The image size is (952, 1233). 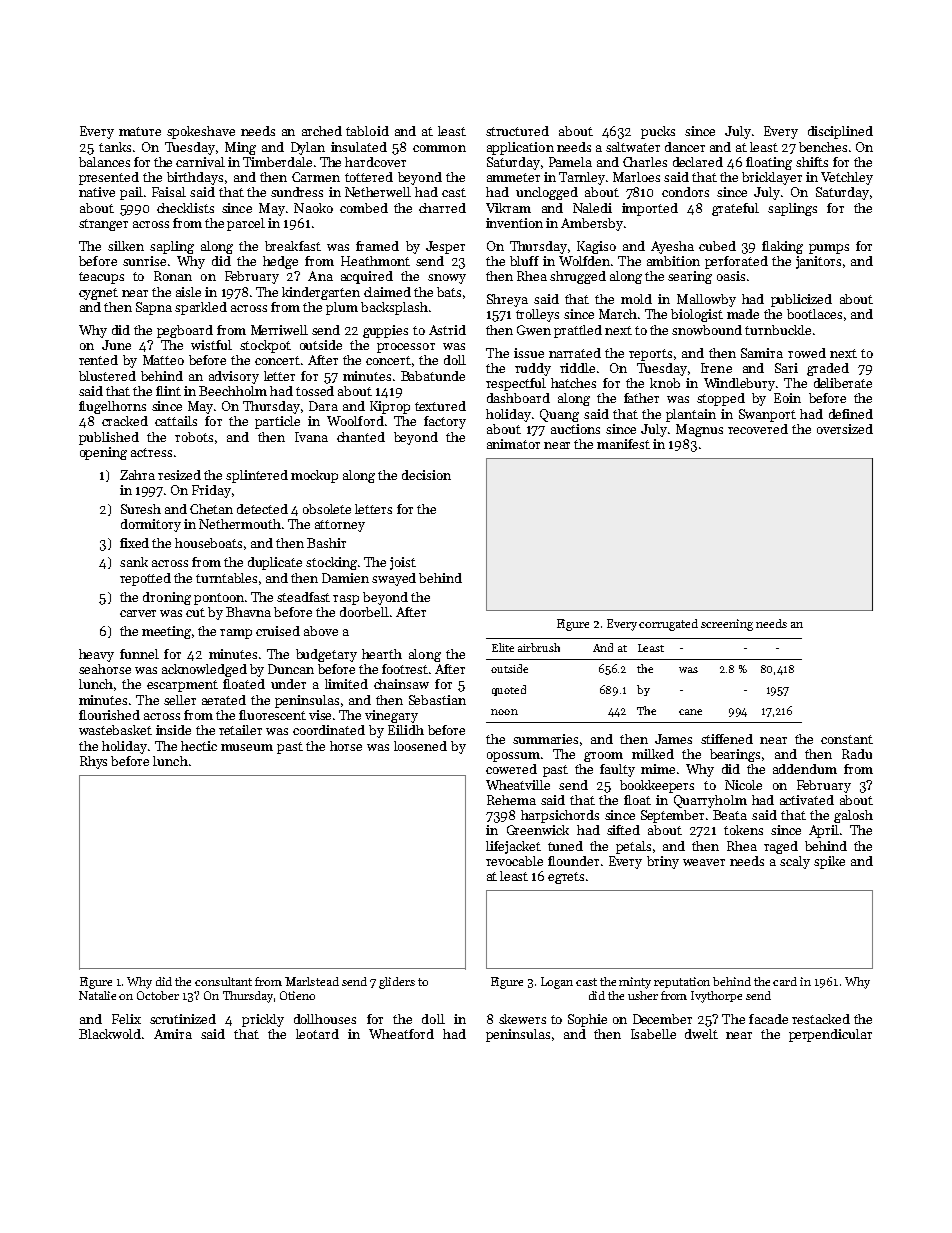 I want to click on structured, so click(x=517, y=131).
